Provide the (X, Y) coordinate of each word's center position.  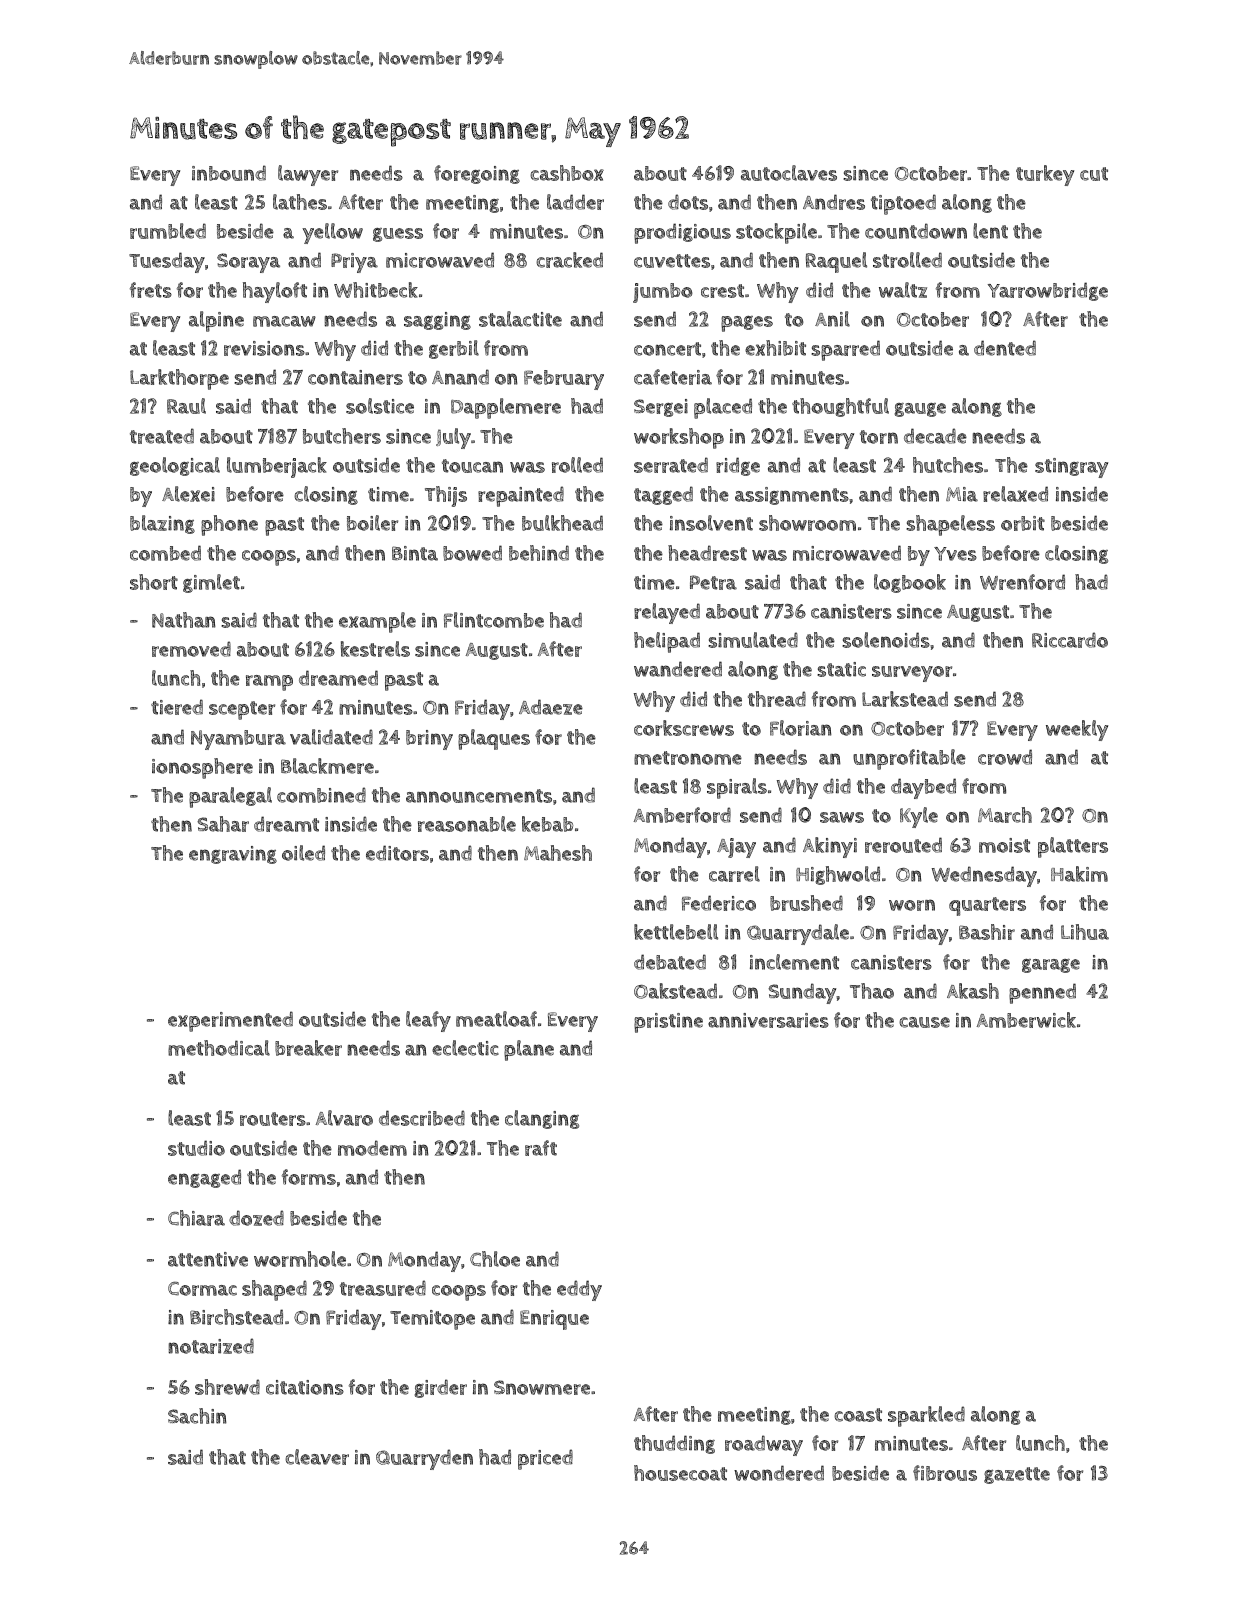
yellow (332, 233)
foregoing (477, 174)
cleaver (317, 1457)
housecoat (680, 1473)
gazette (1017, 1475)
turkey (1045, 175)
